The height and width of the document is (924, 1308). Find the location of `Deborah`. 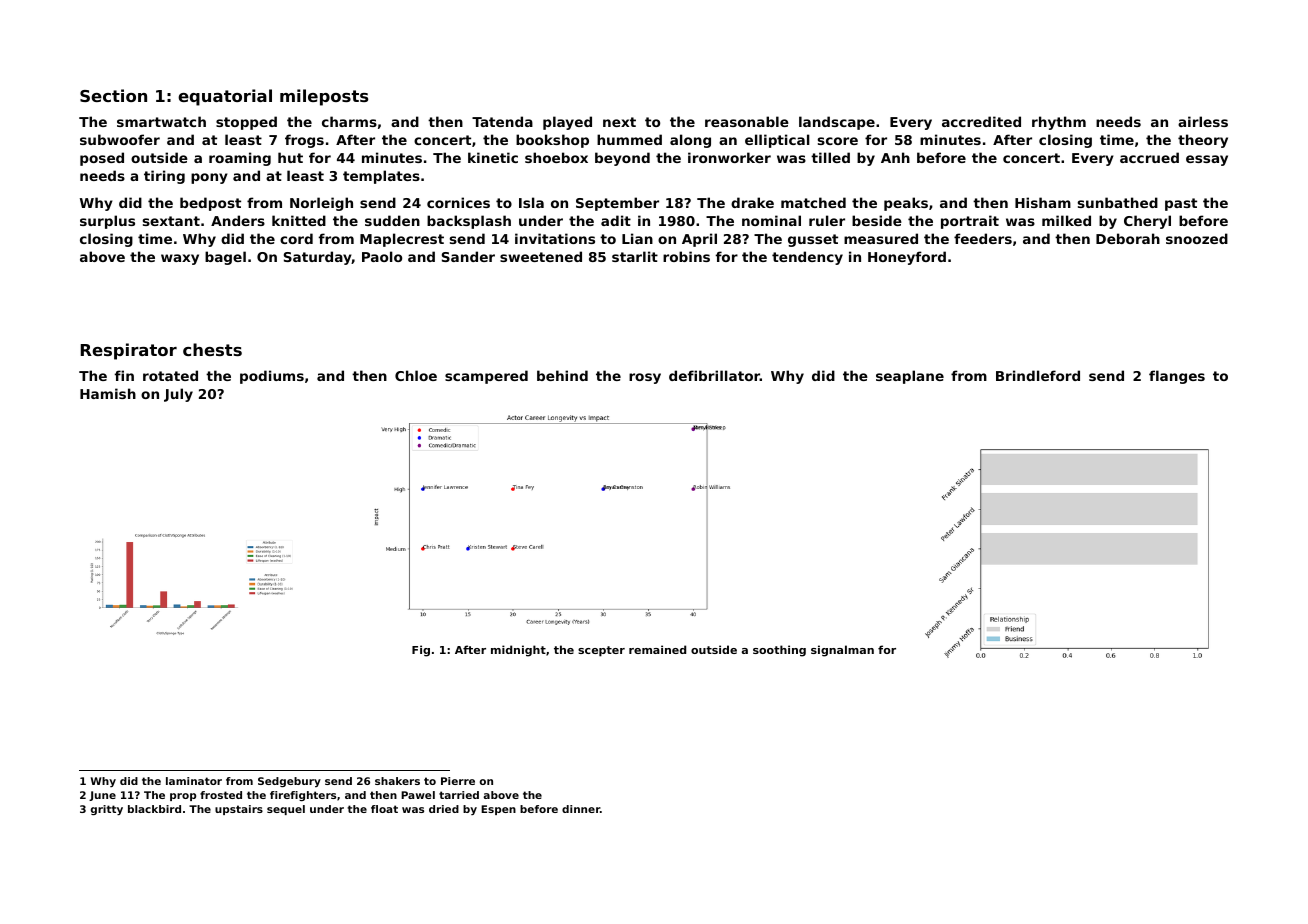

Deborah is located at coordinates (1128, 238).
